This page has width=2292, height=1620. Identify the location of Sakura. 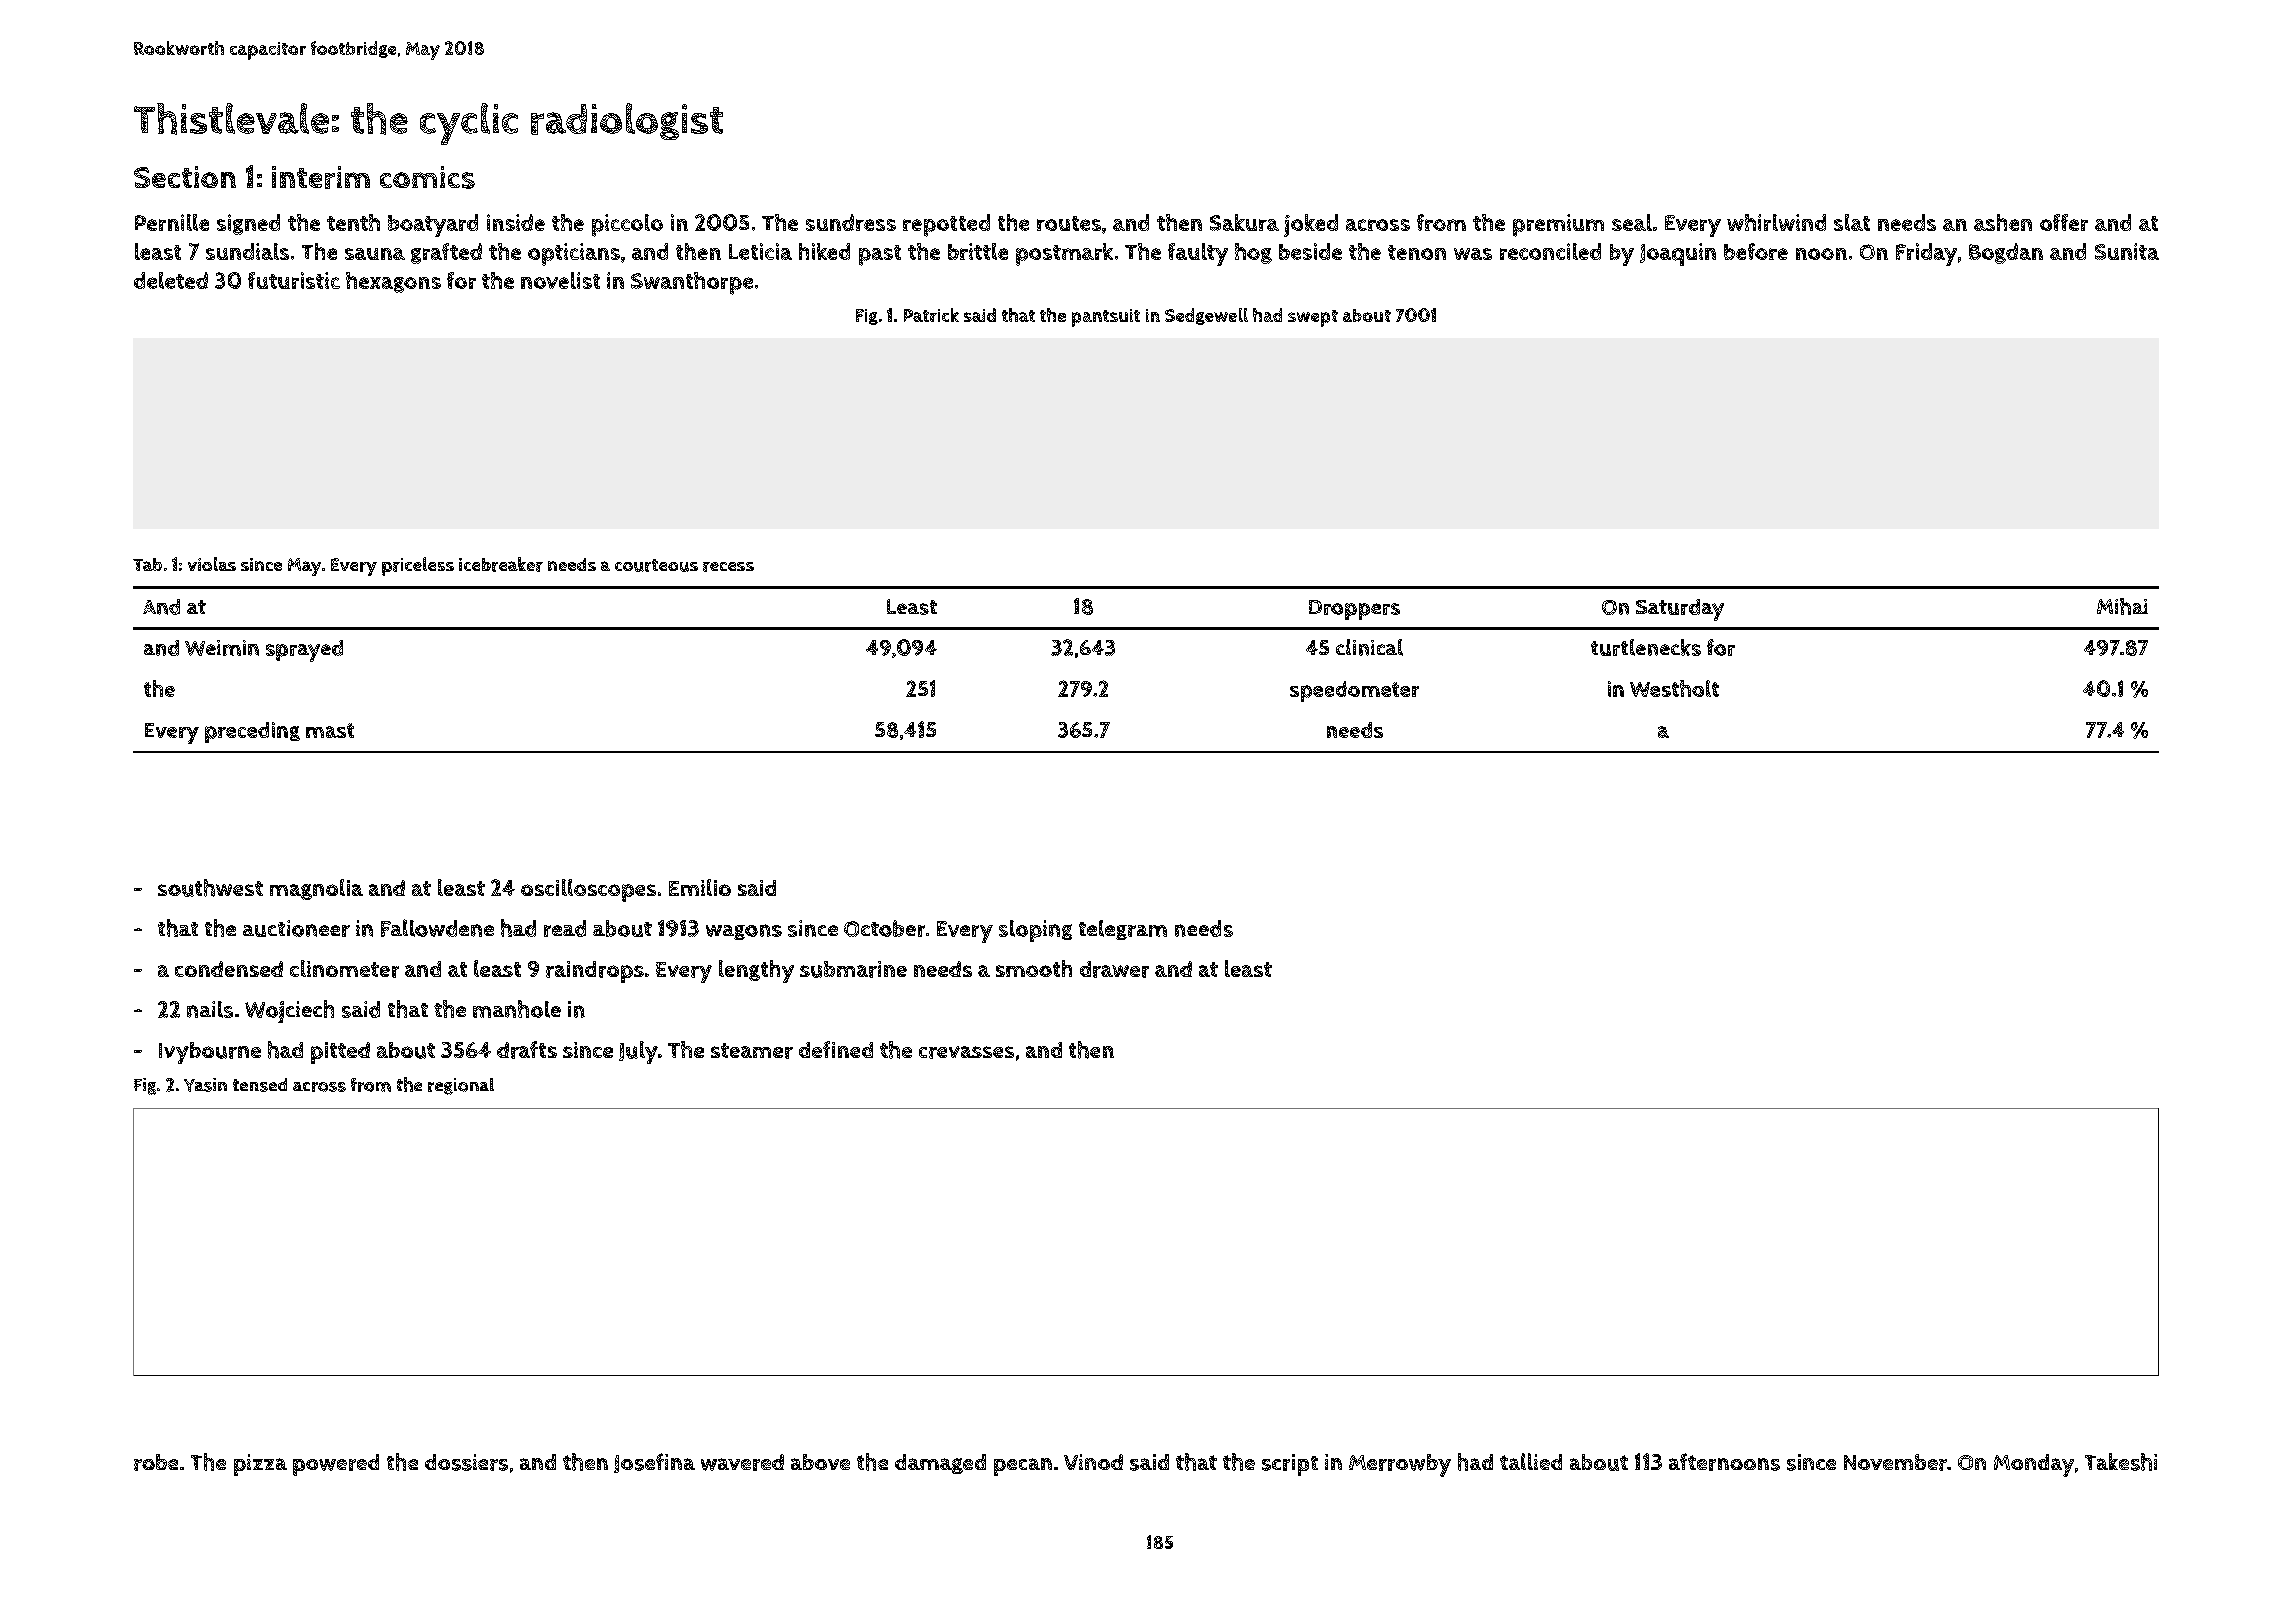
(1244, 222).
